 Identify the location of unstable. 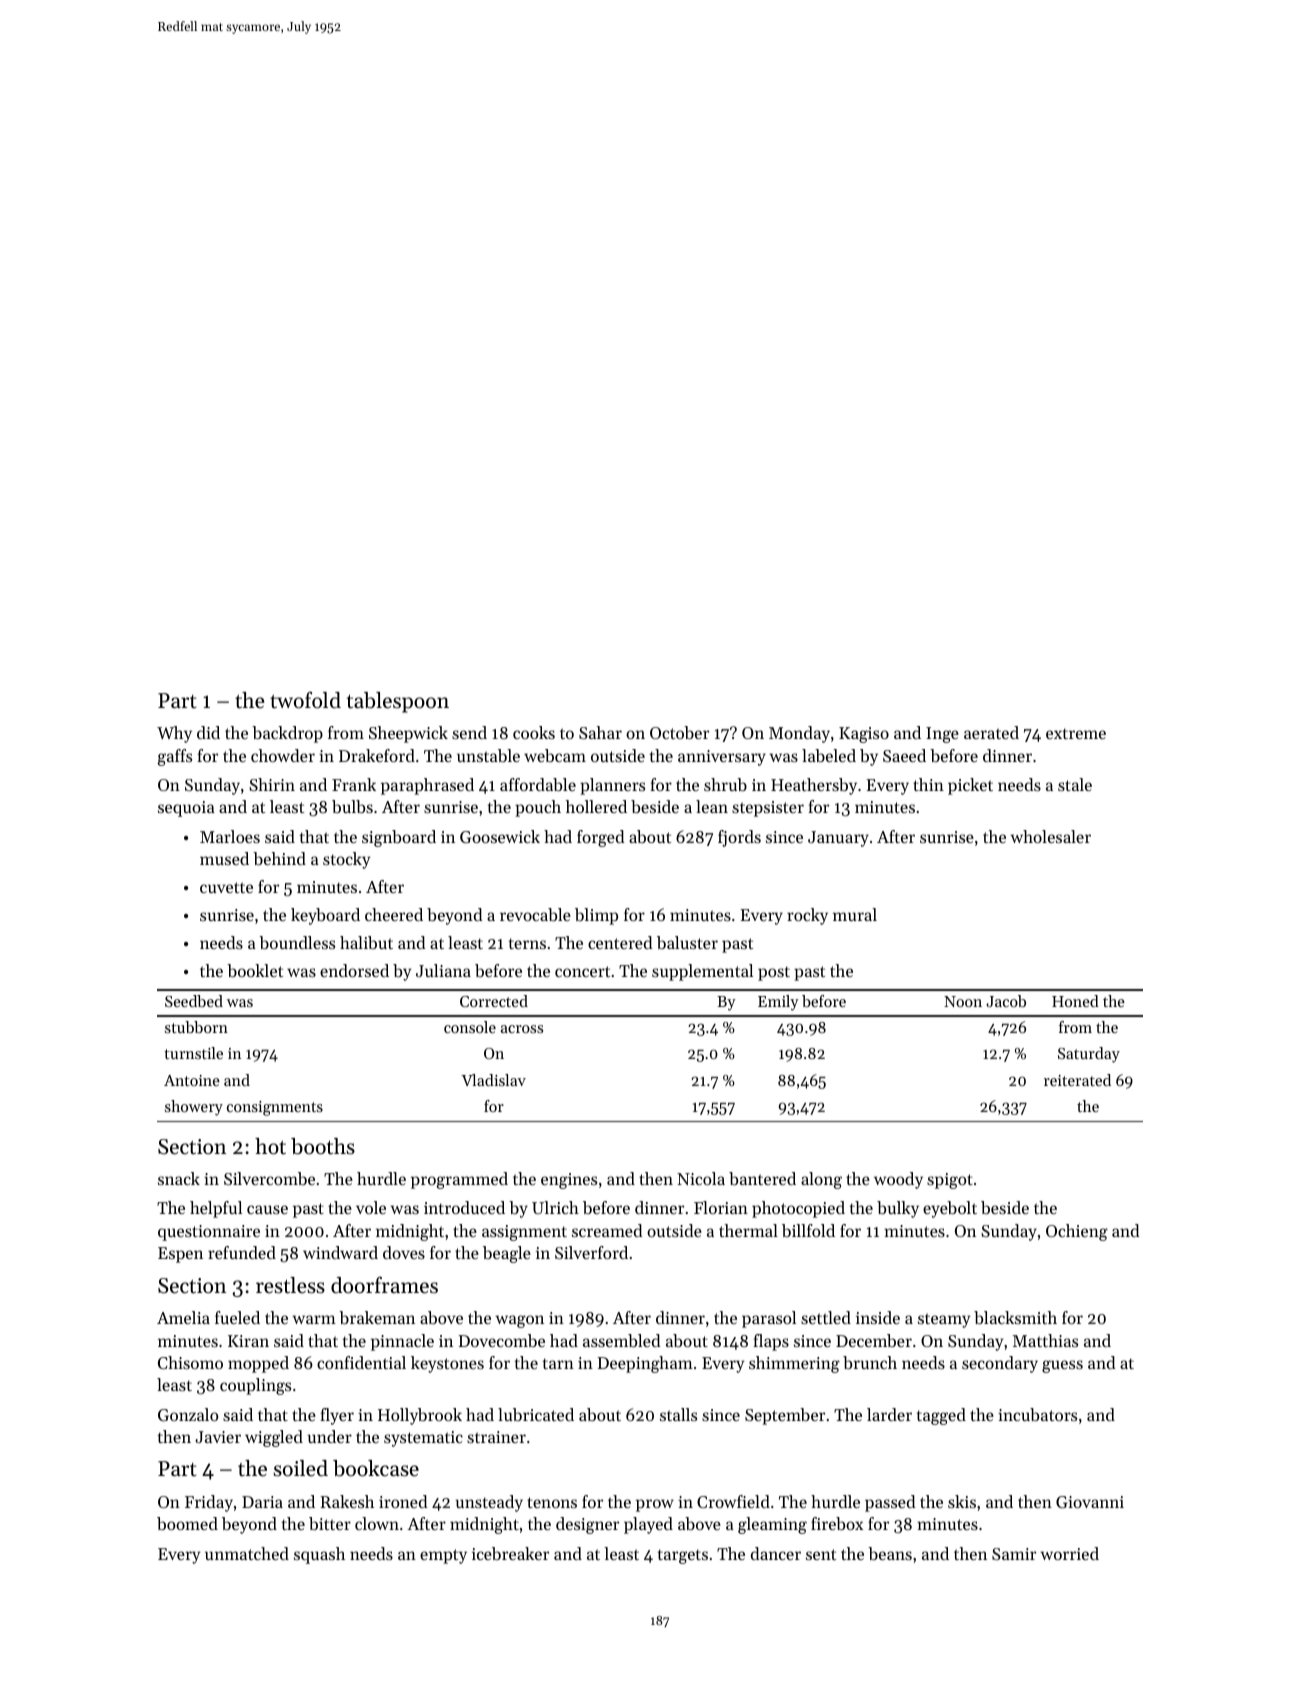
(488, 755).
